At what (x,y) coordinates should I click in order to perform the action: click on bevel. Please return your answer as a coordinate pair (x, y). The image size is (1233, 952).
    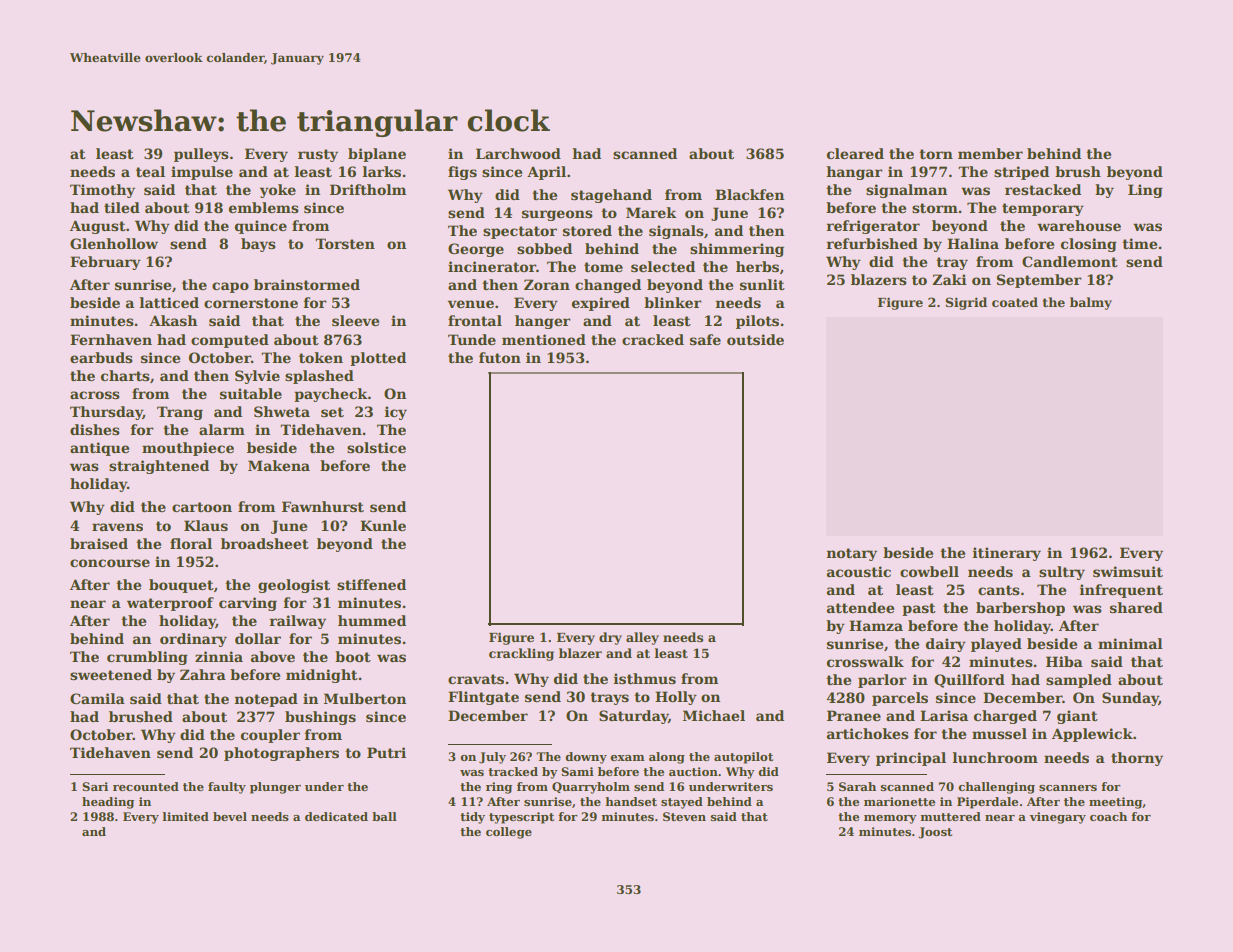
    Looking at the image, I should click on (230, 816).
